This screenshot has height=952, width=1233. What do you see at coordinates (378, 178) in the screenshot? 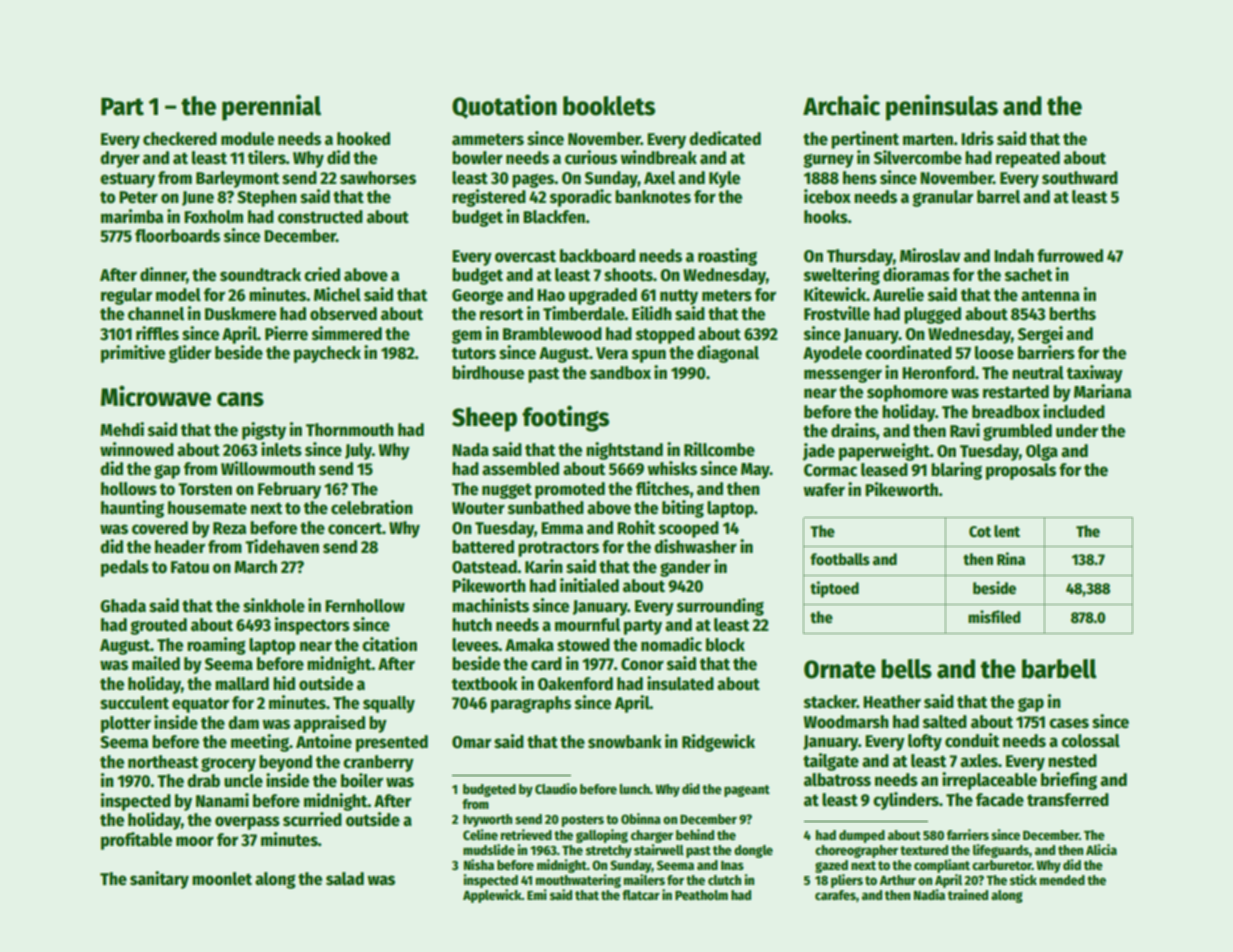
I see `sawhorses` at bounding box center [378, 178].
